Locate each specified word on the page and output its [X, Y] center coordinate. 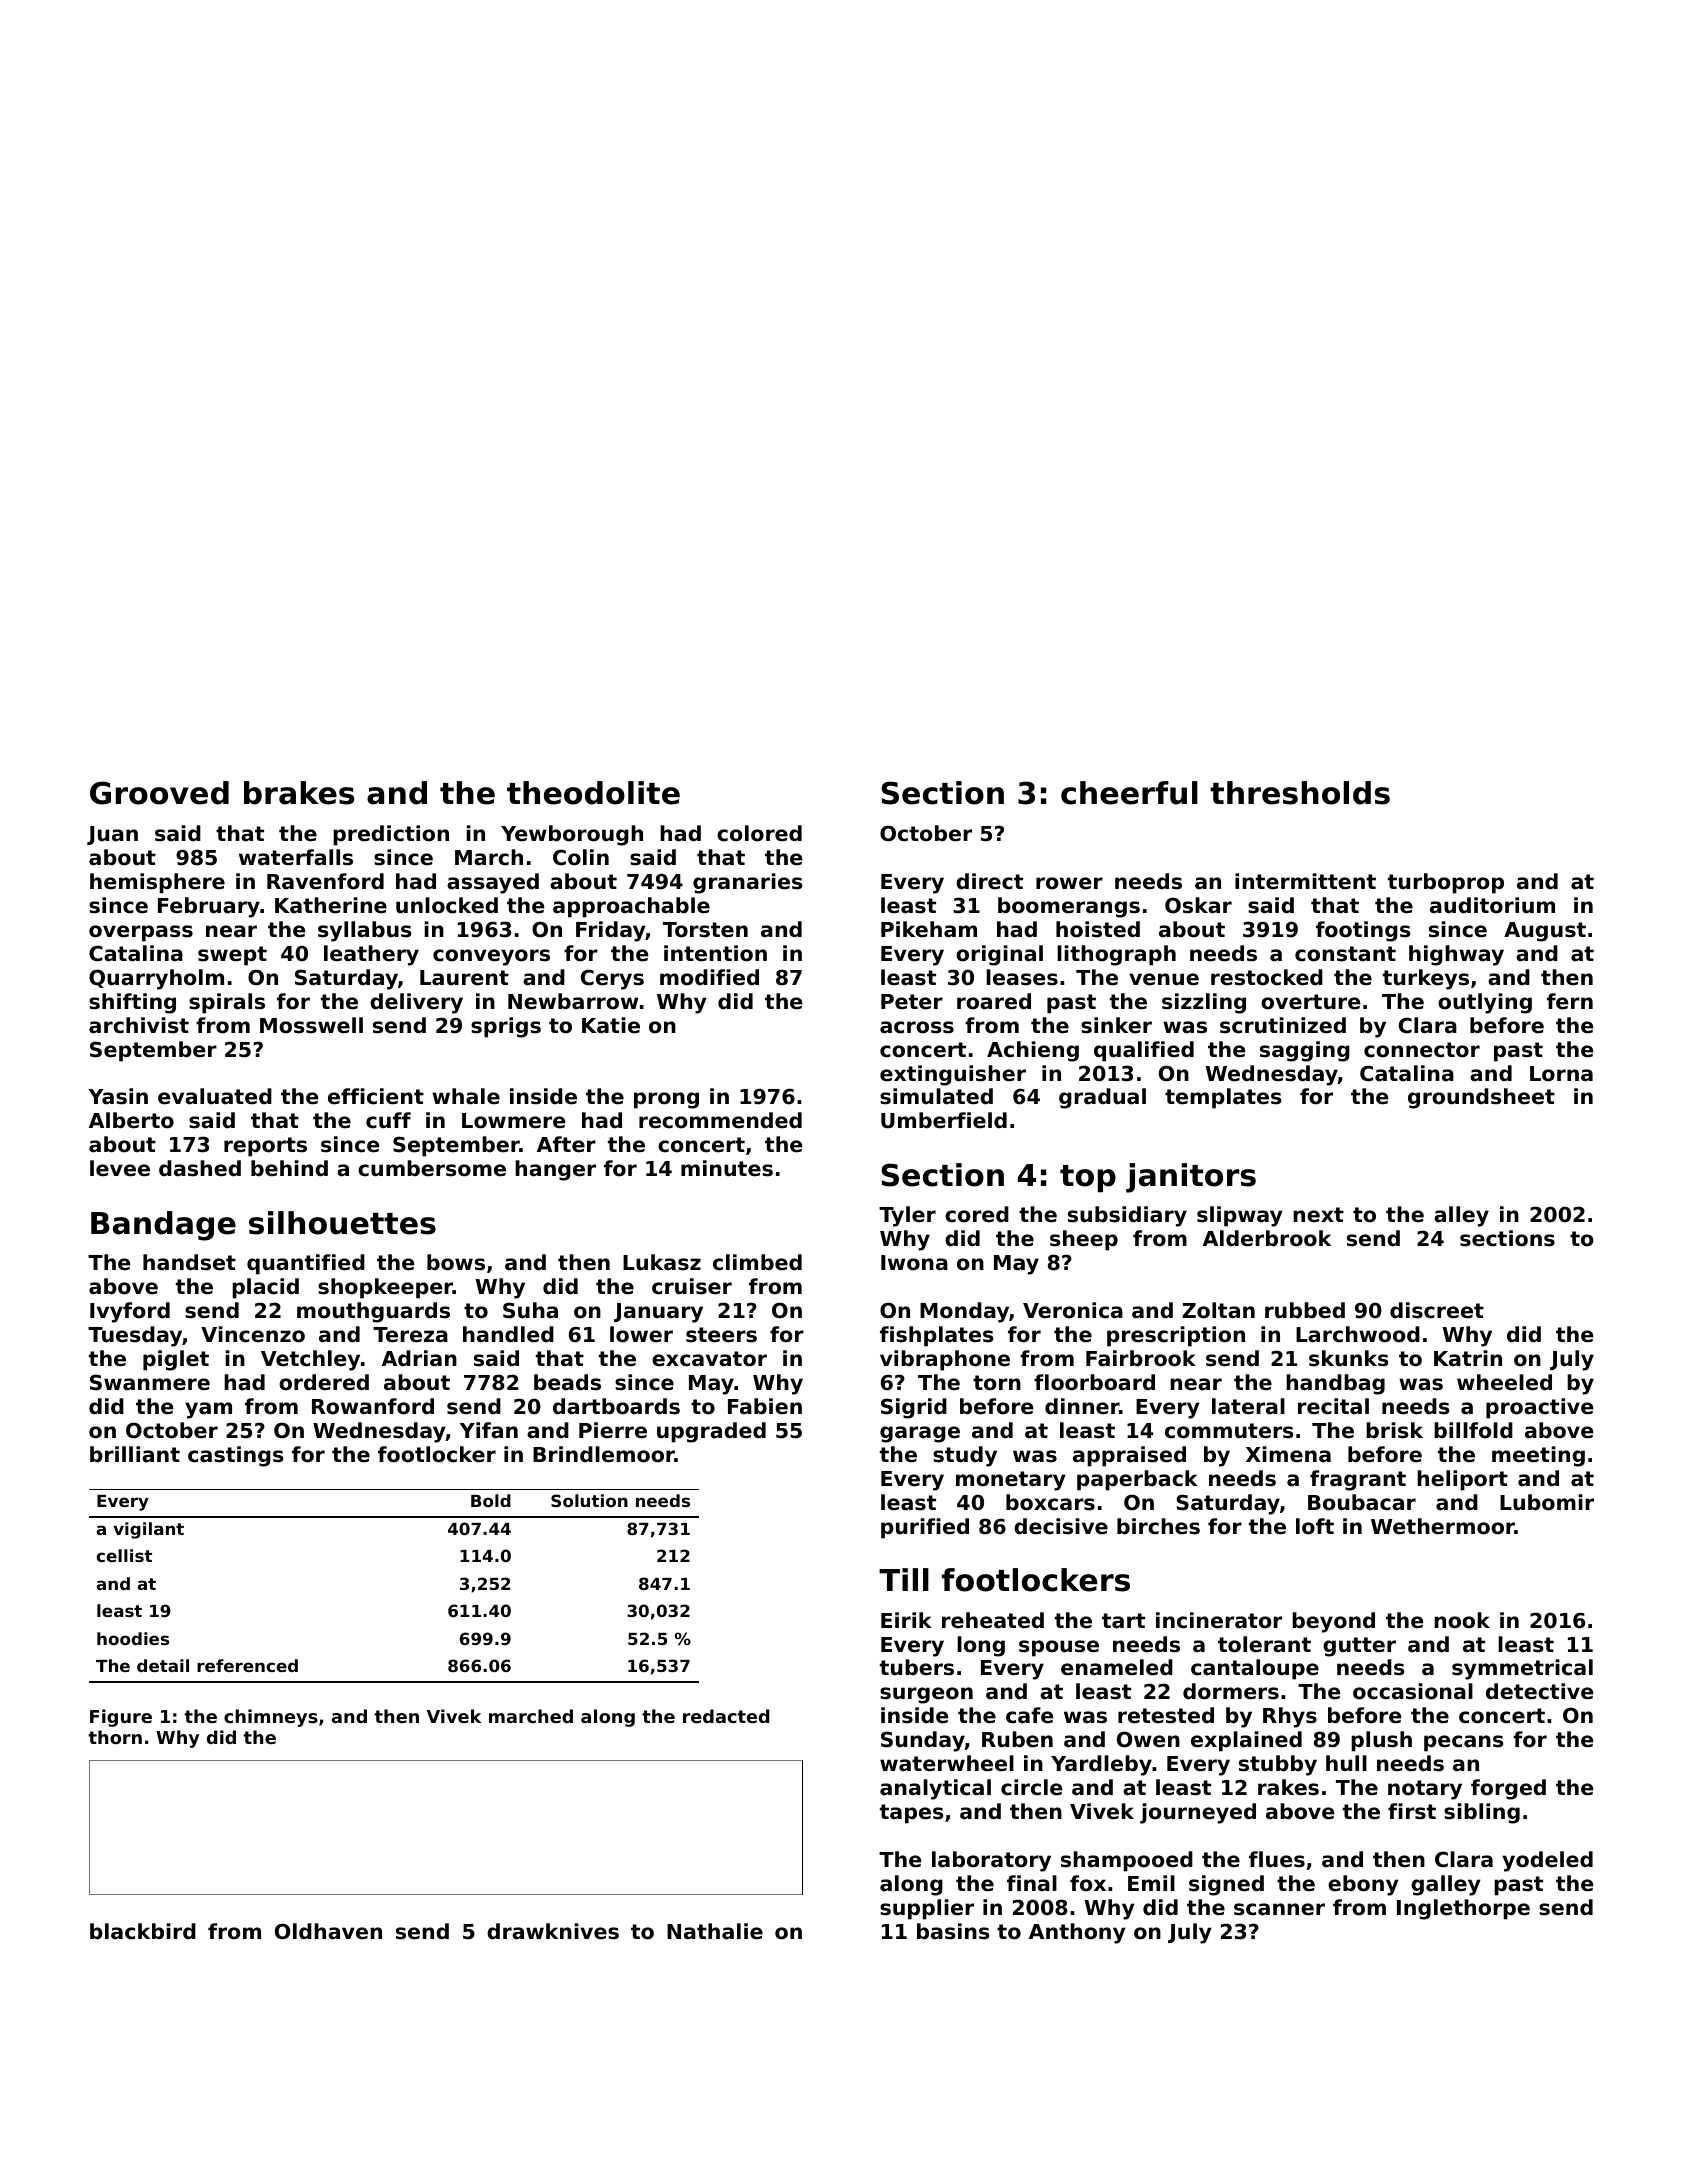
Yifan [489, 1430]
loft [1315, 1526]
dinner [1082, 1406]
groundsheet [1481, 1098]
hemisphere [157, 883]
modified [709, 977]
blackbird [143, 1931]
